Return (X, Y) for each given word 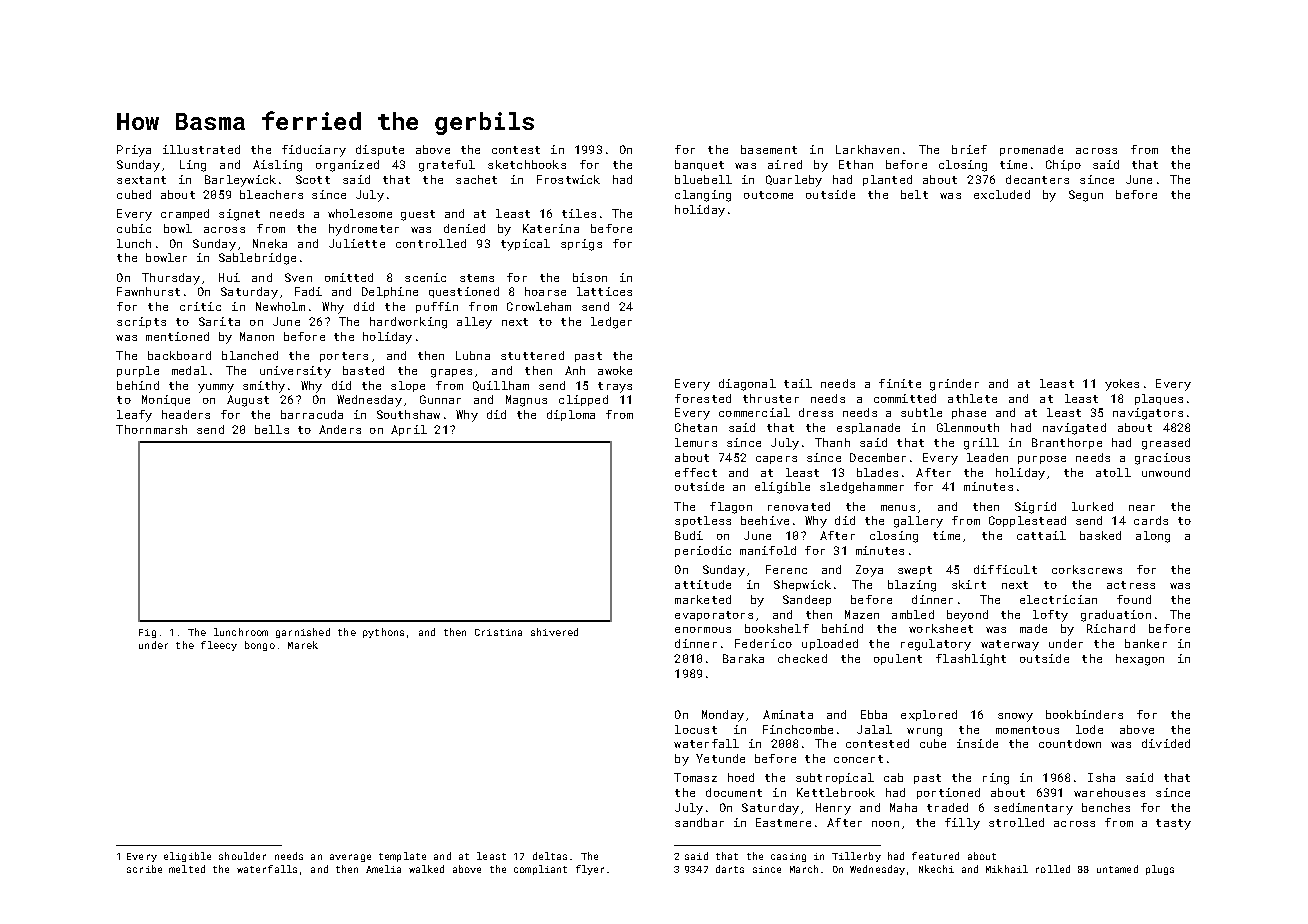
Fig (147, 633)
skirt (969, 584)
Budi (689, 535)
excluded (1002, 194)
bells (272, 429)
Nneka (270, 243)
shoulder (242, 856)
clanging (703, 196)
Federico (763, 643)
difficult (1005, 569)
